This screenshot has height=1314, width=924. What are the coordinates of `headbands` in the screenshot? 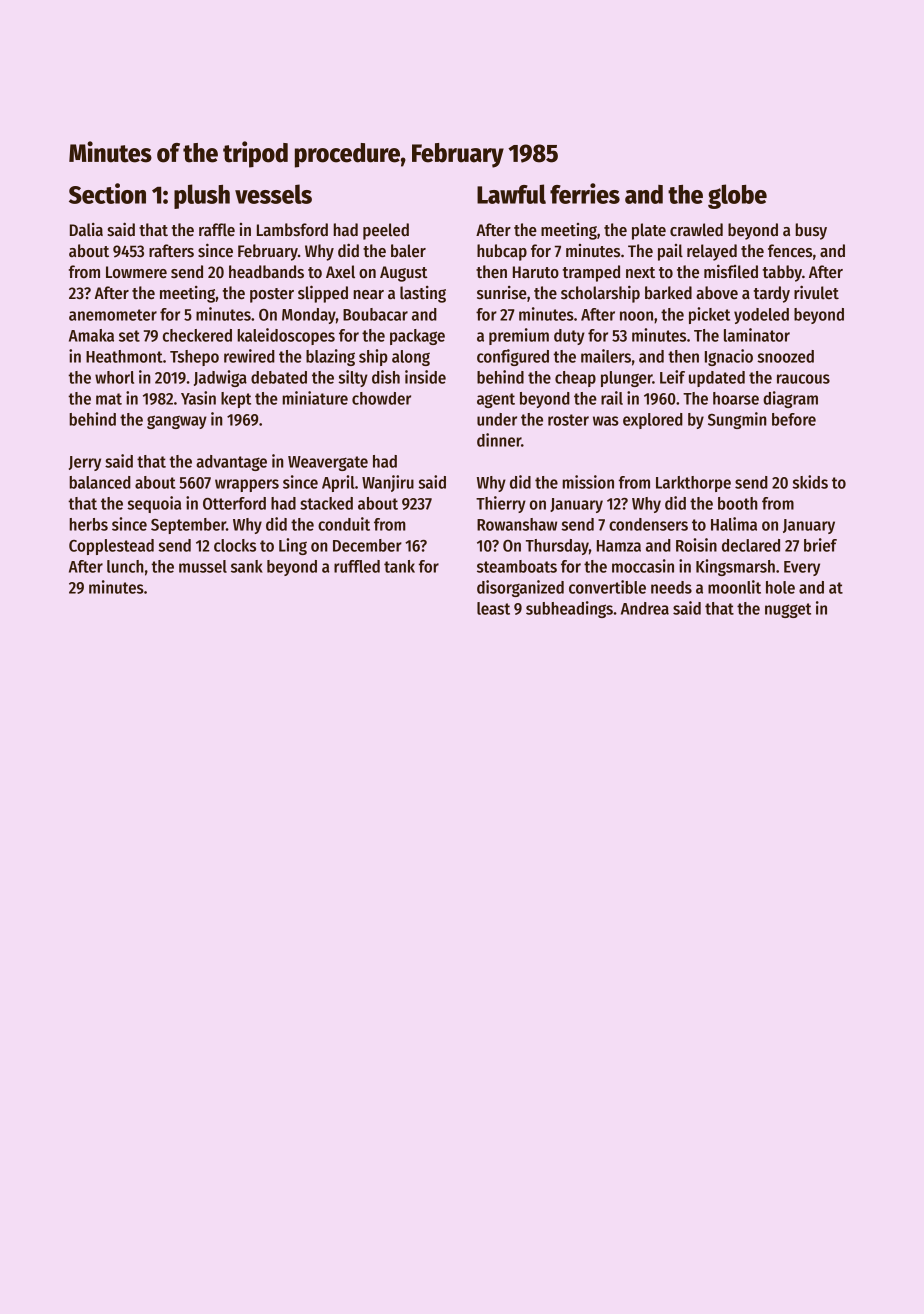 It's located at (266, 272).
